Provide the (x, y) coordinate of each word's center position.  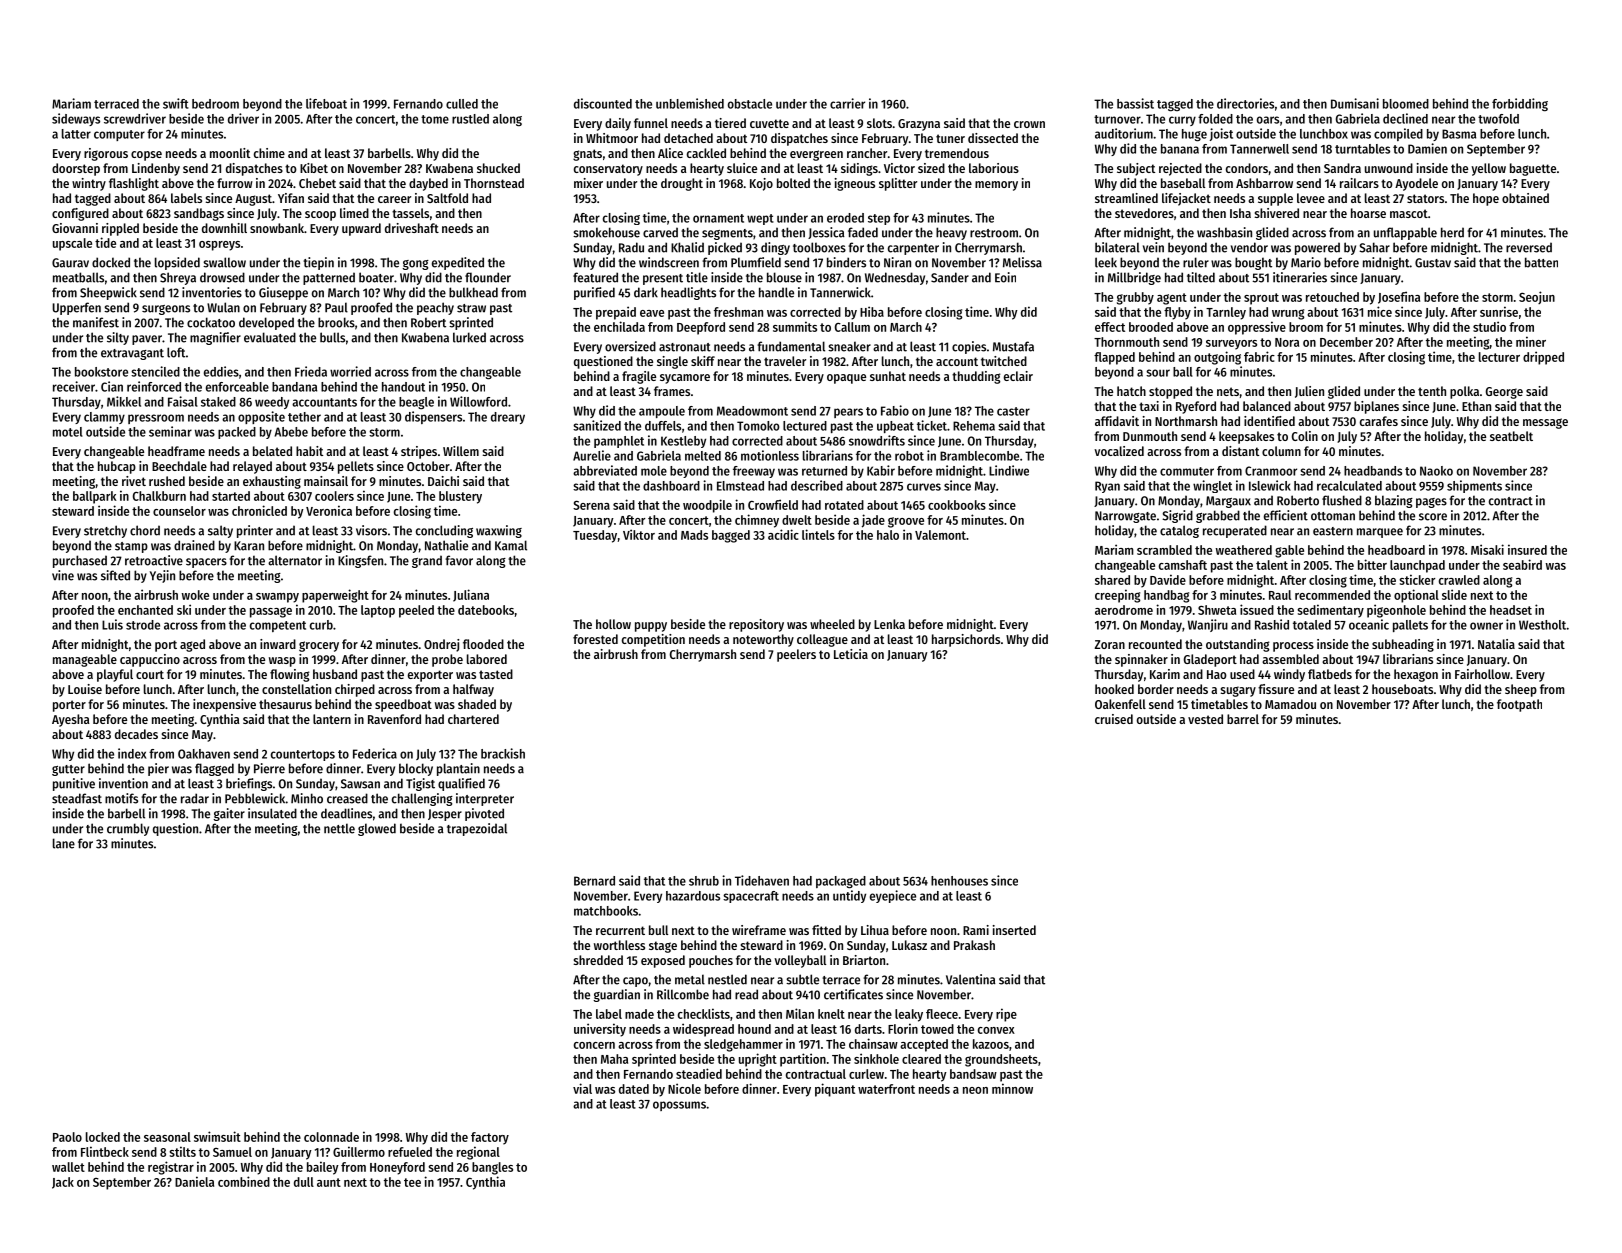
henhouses (959, 881)
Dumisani (1355, 103)
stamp (131, 547)
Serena (591, 505)
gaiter (229, 814)
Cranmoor (1271, 471)
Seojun (1537, 297)
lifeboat (326, 103)
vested (1205, 719)
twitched (1004, 361)
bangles (492, 1168)
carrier (847, 103)
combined (244, 1181)
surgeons (166, 310)
